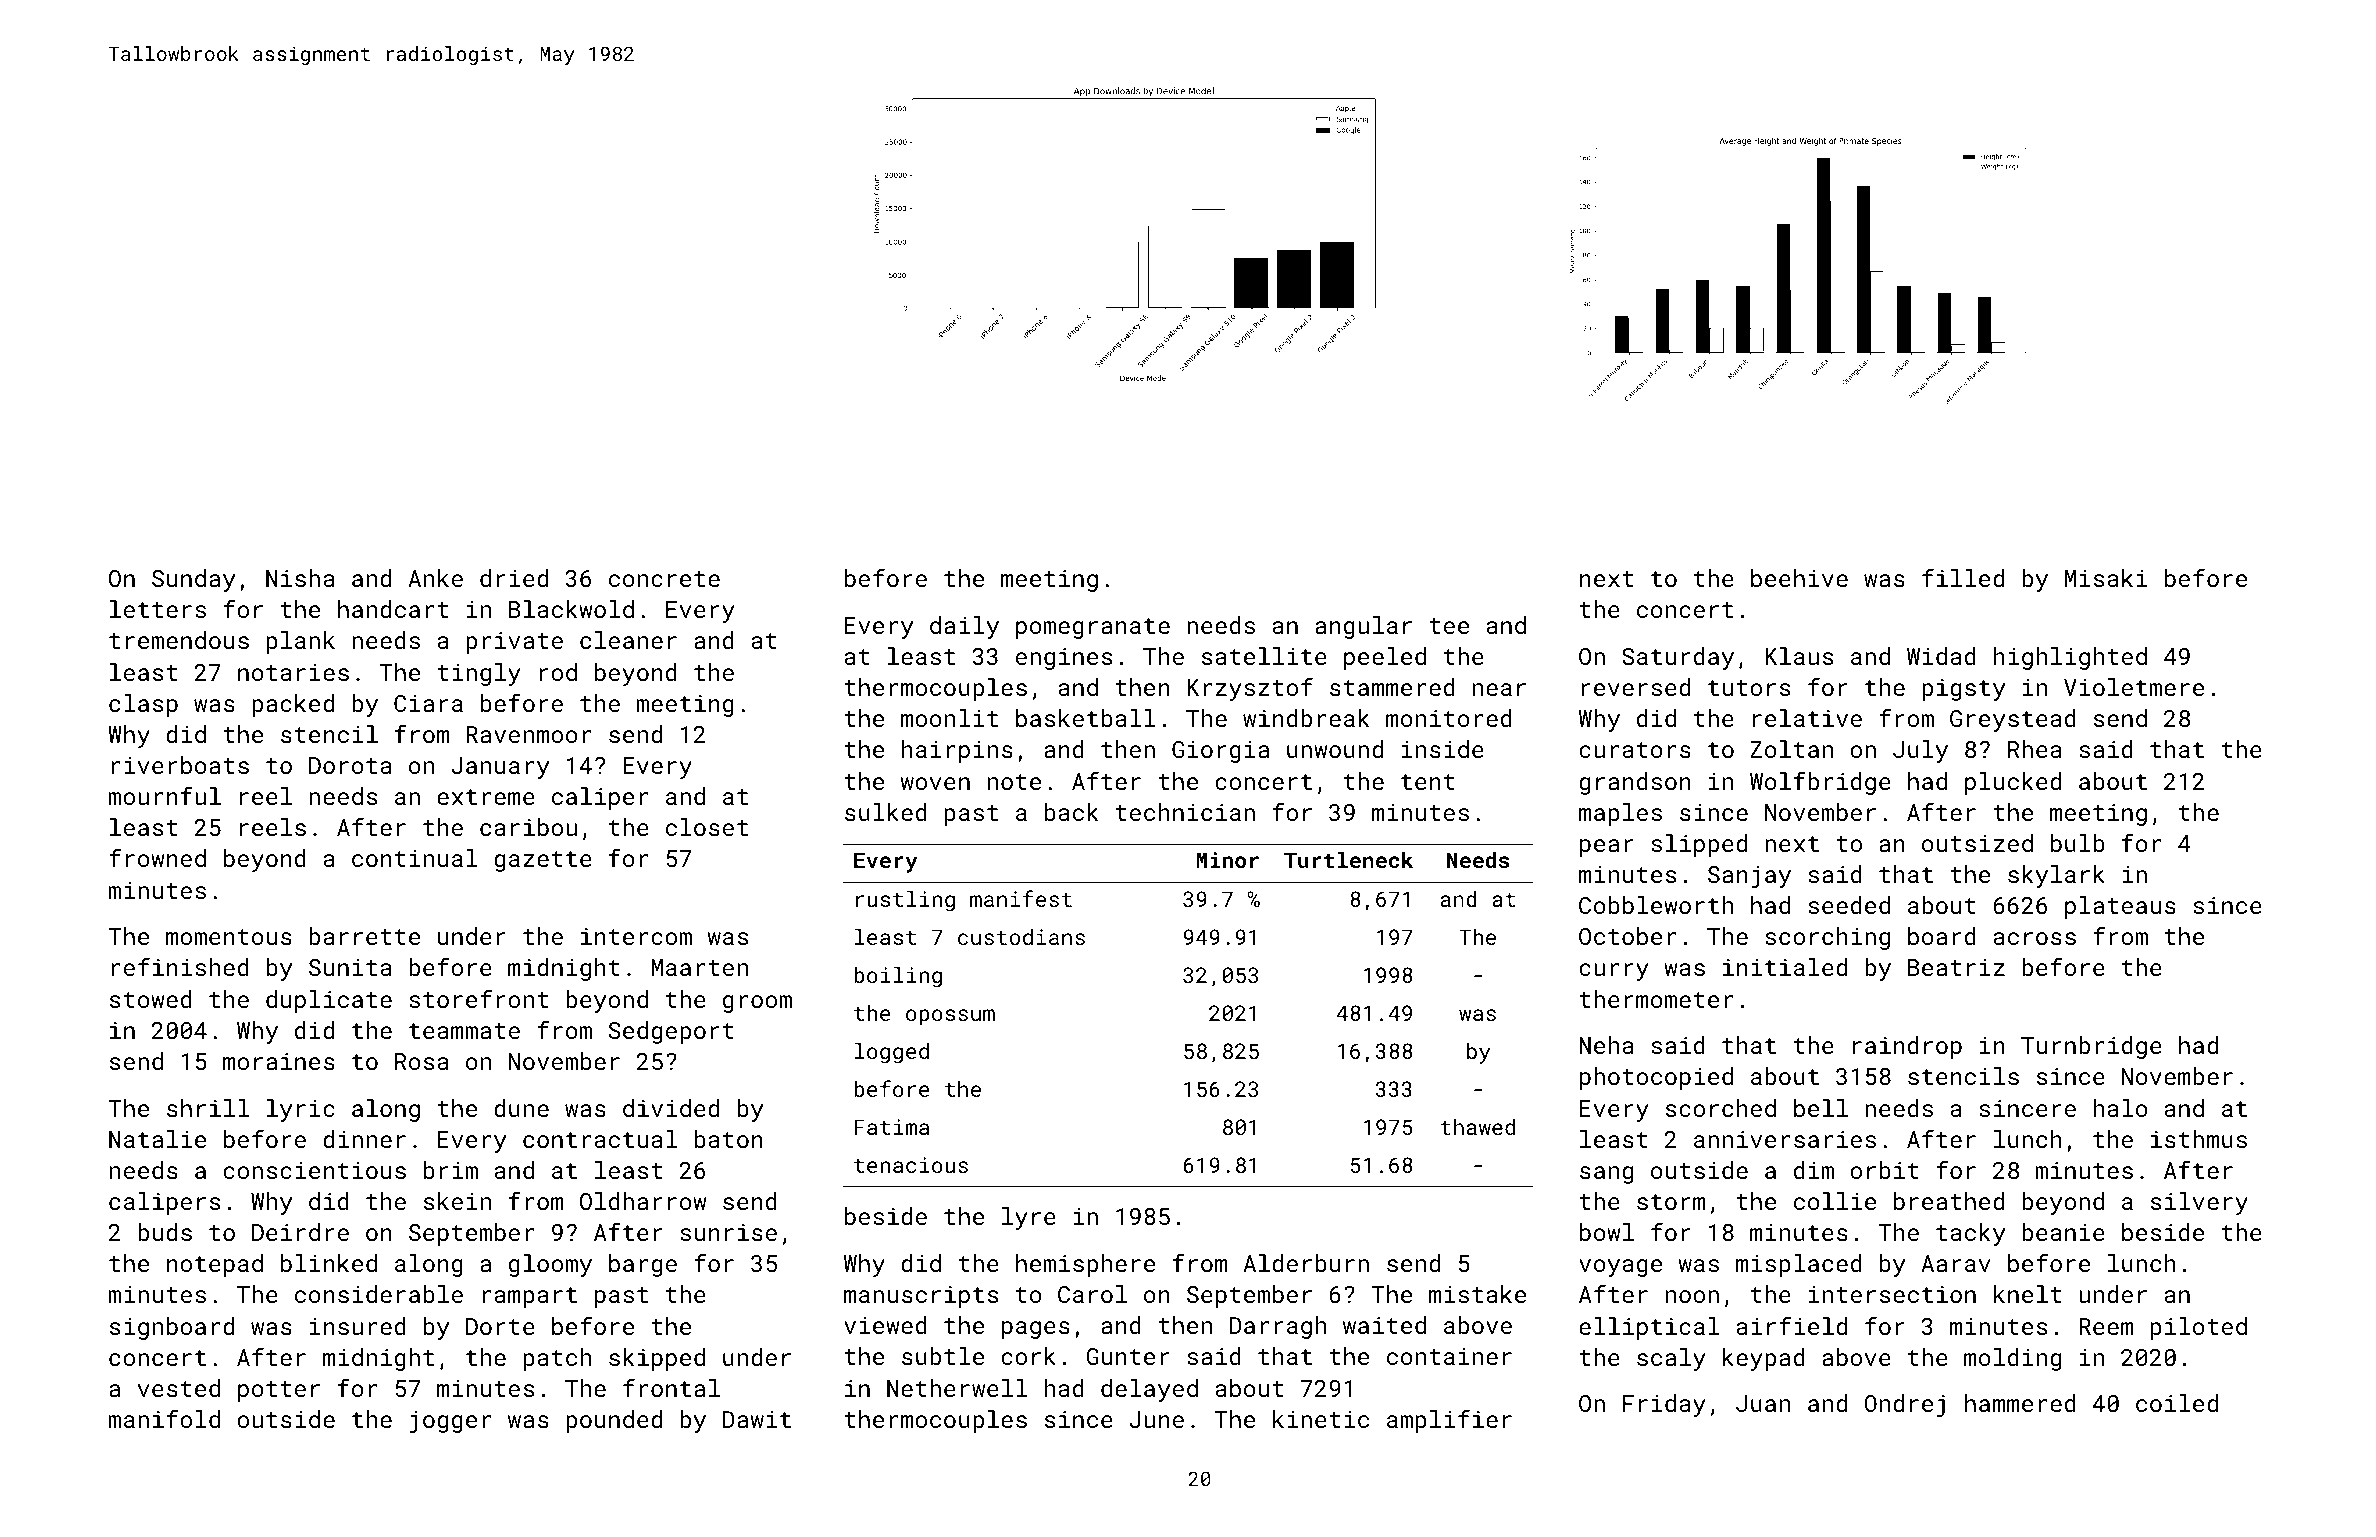  Describe the element at coordinates (2078, 843) in the screenshot. I see `bulb` at that location.
